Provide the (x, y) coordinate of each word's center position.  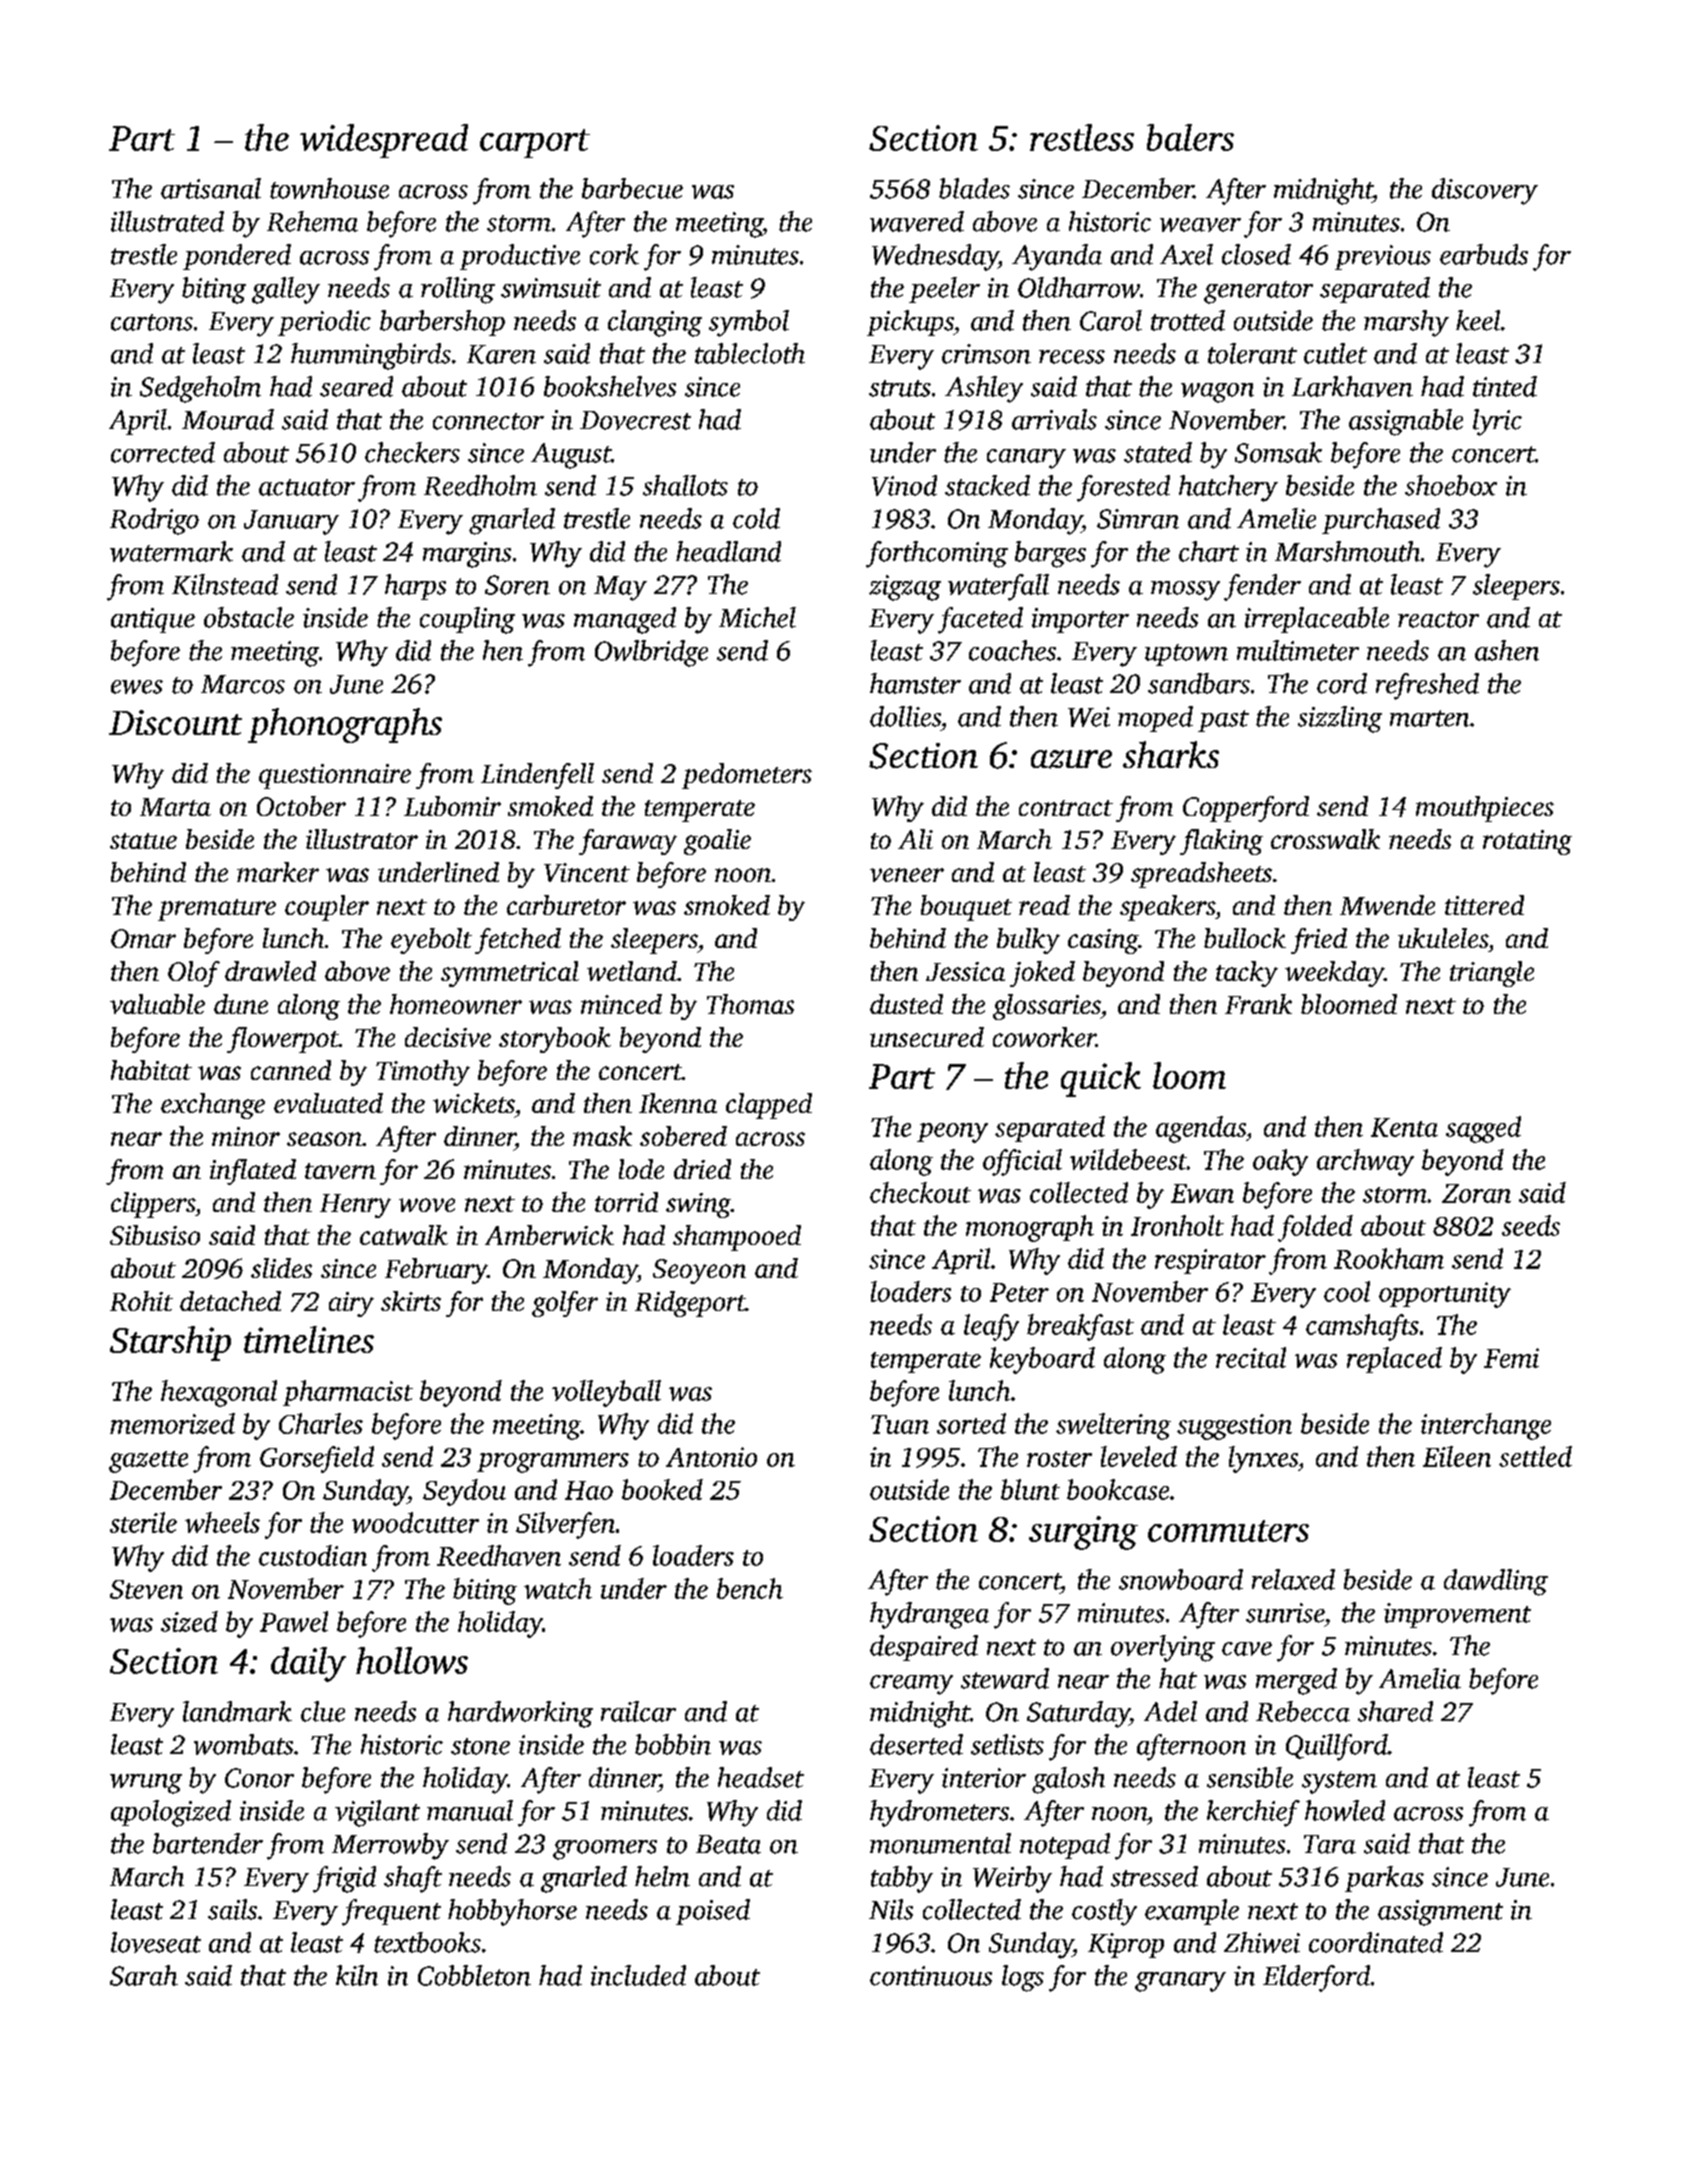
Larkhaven (1352, 386)
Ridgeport (690, 1304)
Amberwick (549, 1235)
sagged (1483, 1129)
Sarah (144, 1975)
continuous (931, 1976)
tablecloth (750, 353)
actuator (307, 487)
